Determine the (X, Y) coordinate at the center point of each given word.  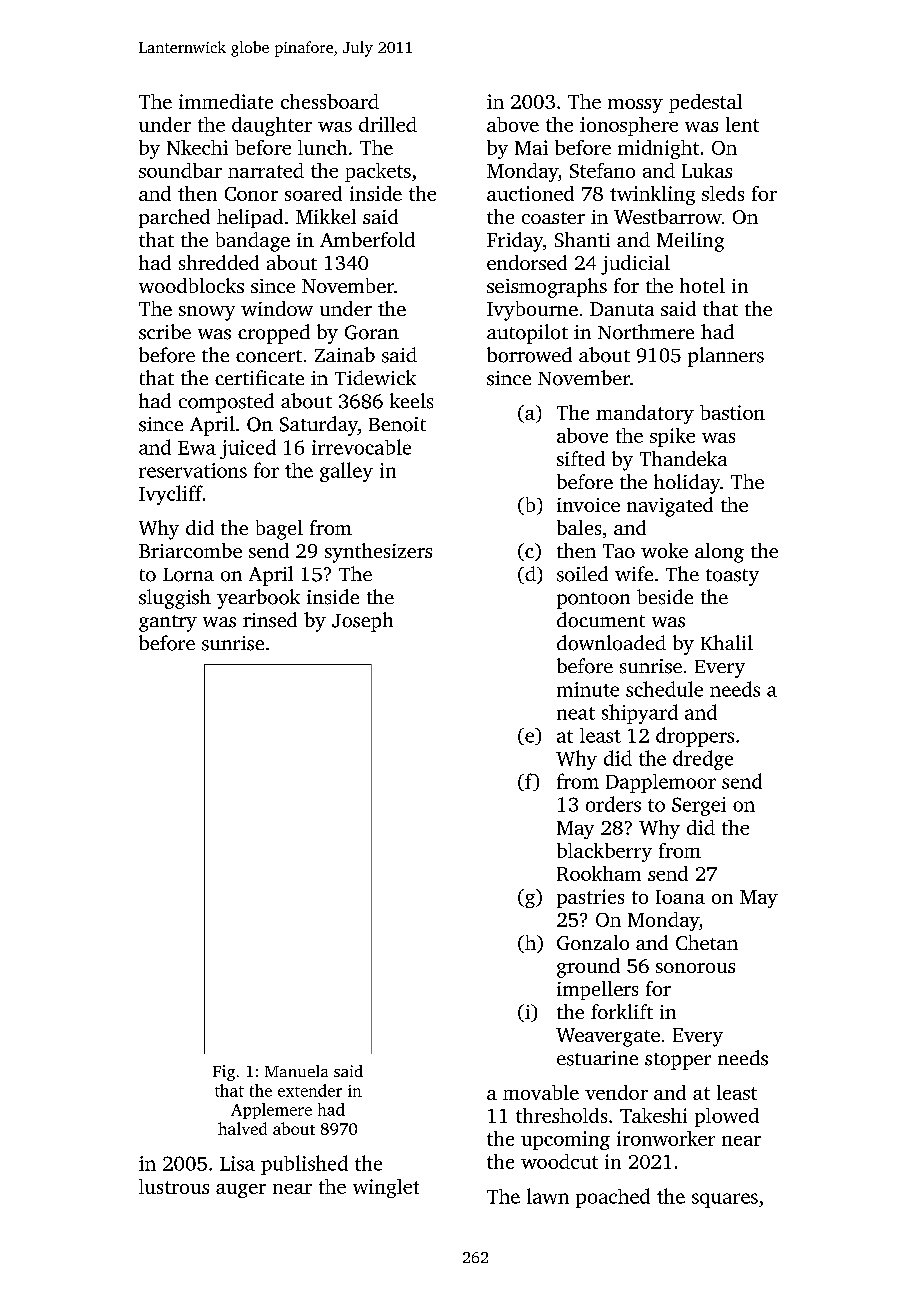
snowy (207, 313)
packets (378, 172)
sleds (723, 193)
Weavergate (608, 1037)
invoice (588, 505)
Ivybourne (532, 311)
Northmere (646, 332)
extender (310, 1090)
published (304, 1165)
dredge (703, 760)
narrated (266, 170)
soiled (582, 574)
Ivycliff (171, 495)
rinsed (270, 620)
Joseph (362, 622)
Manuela (296, 1071)
